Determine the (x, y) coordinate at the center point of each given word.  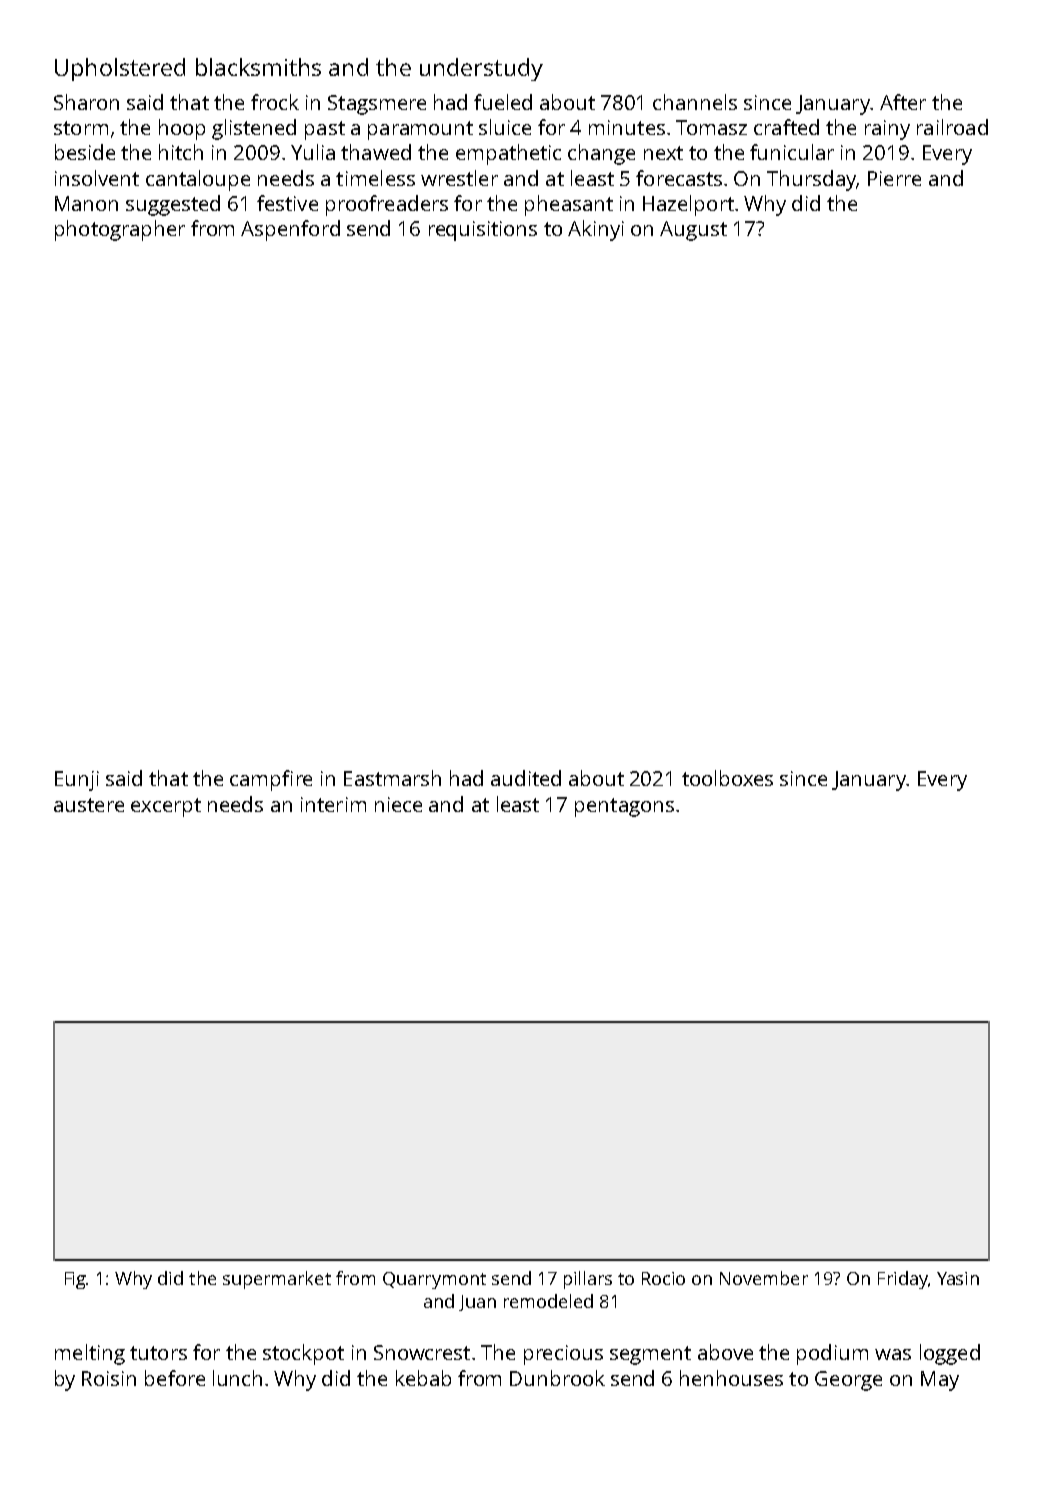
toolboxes (727, 778)
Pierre (894, 178)
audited (526, 778)
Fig (76, 1280)
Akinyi (596, 230)
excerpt (166, 807)
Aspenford (290, 230)
